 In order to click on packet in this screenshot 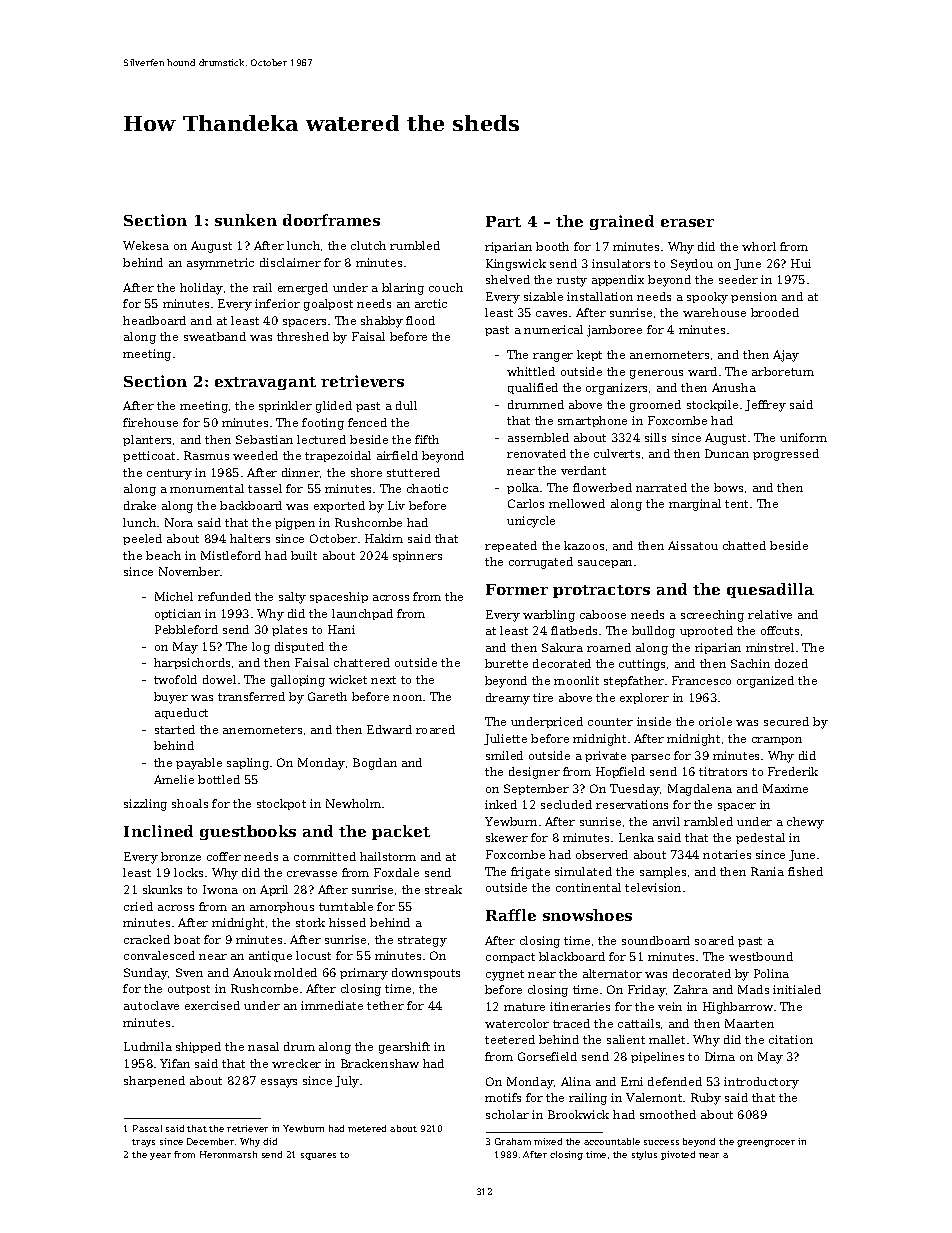, I will do `click(401, 832)`.
